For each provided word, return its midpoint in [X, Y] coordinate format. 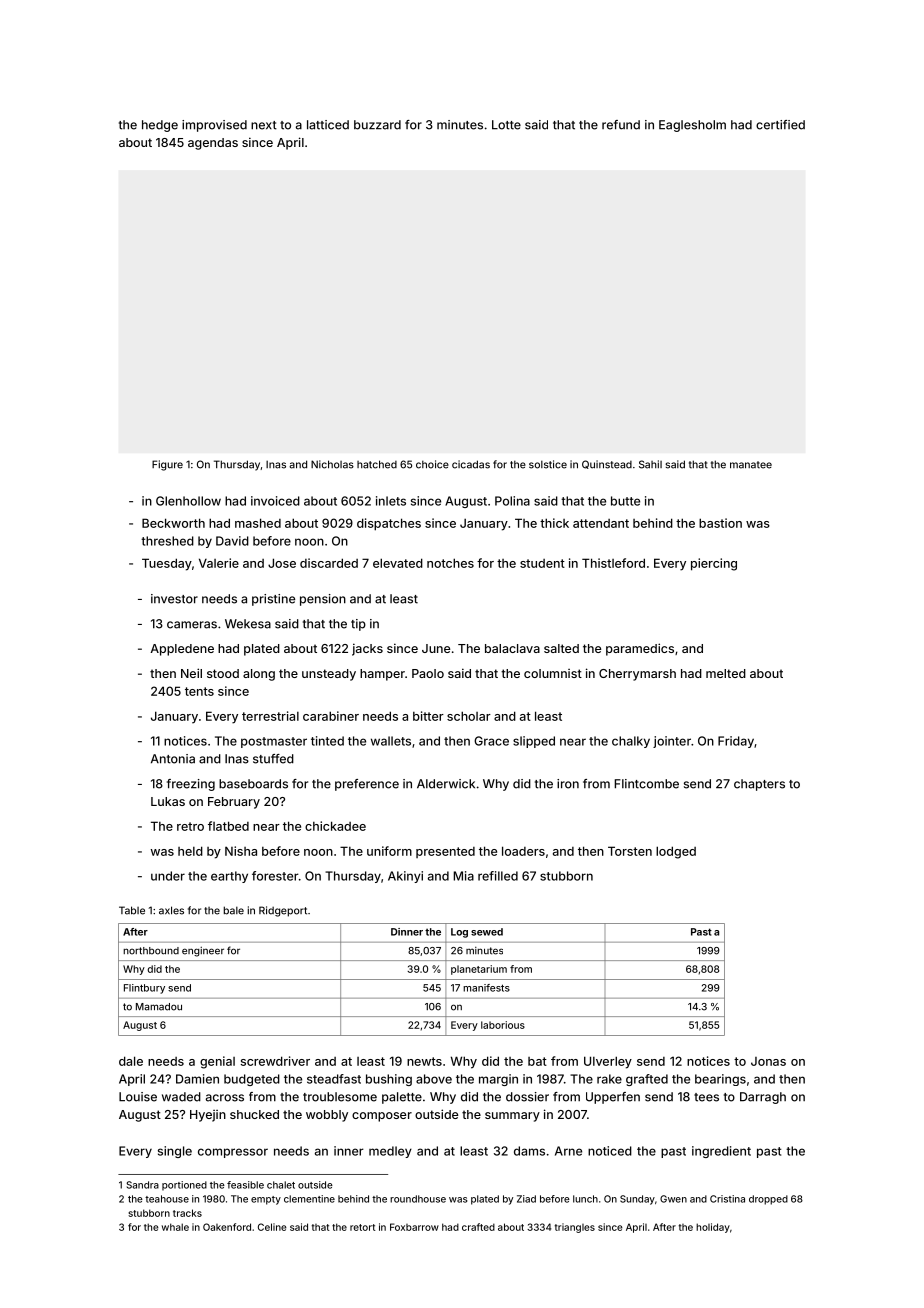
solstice [548, 464]
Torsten [630, 851]
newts [424, 1061]
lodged [676, 852]
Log [459, 933]
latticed [328, 125]
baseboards [253, 784]
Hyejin [208, 1116]
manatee [751, 465]
